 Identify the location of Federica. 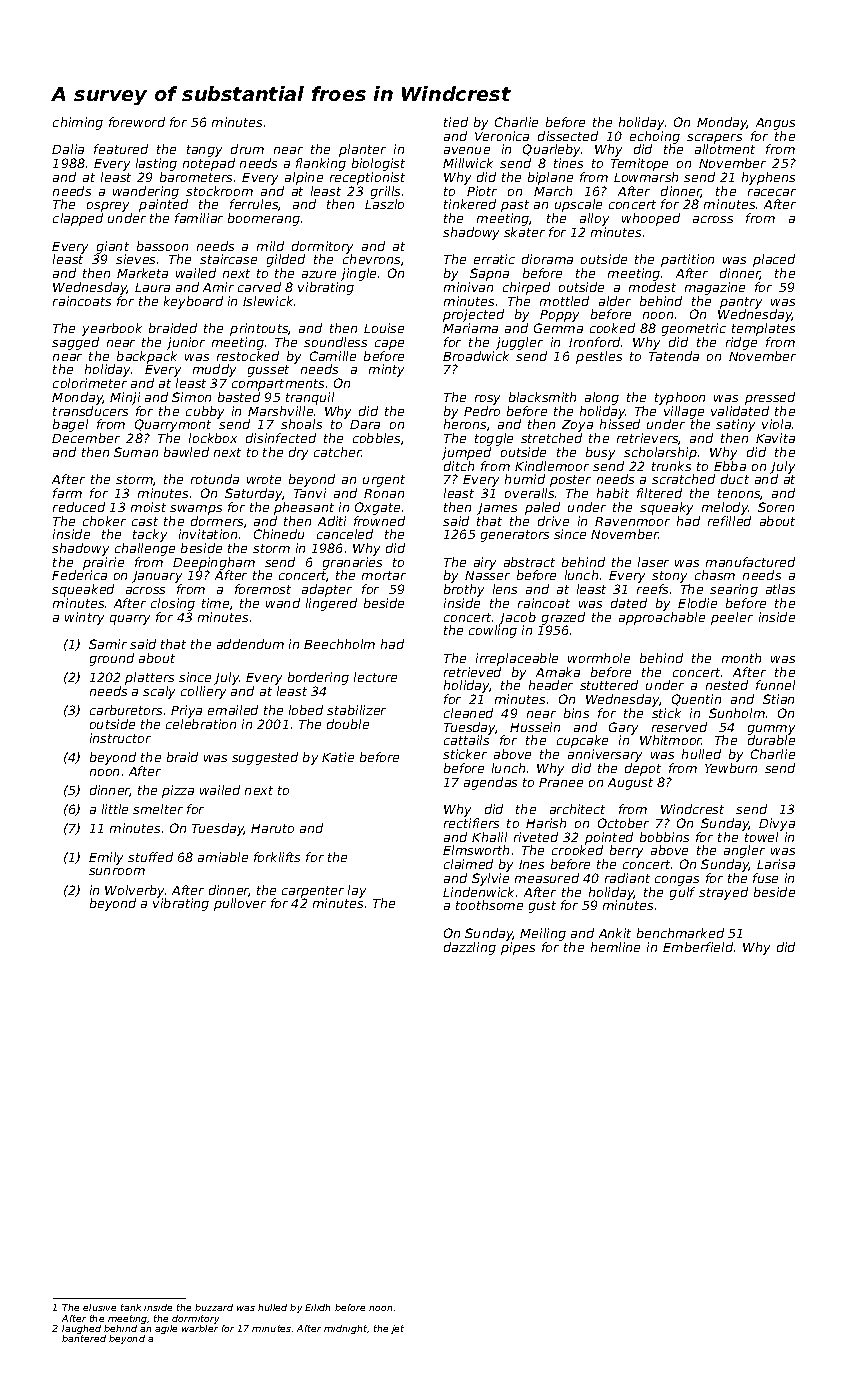
(79, 575).
